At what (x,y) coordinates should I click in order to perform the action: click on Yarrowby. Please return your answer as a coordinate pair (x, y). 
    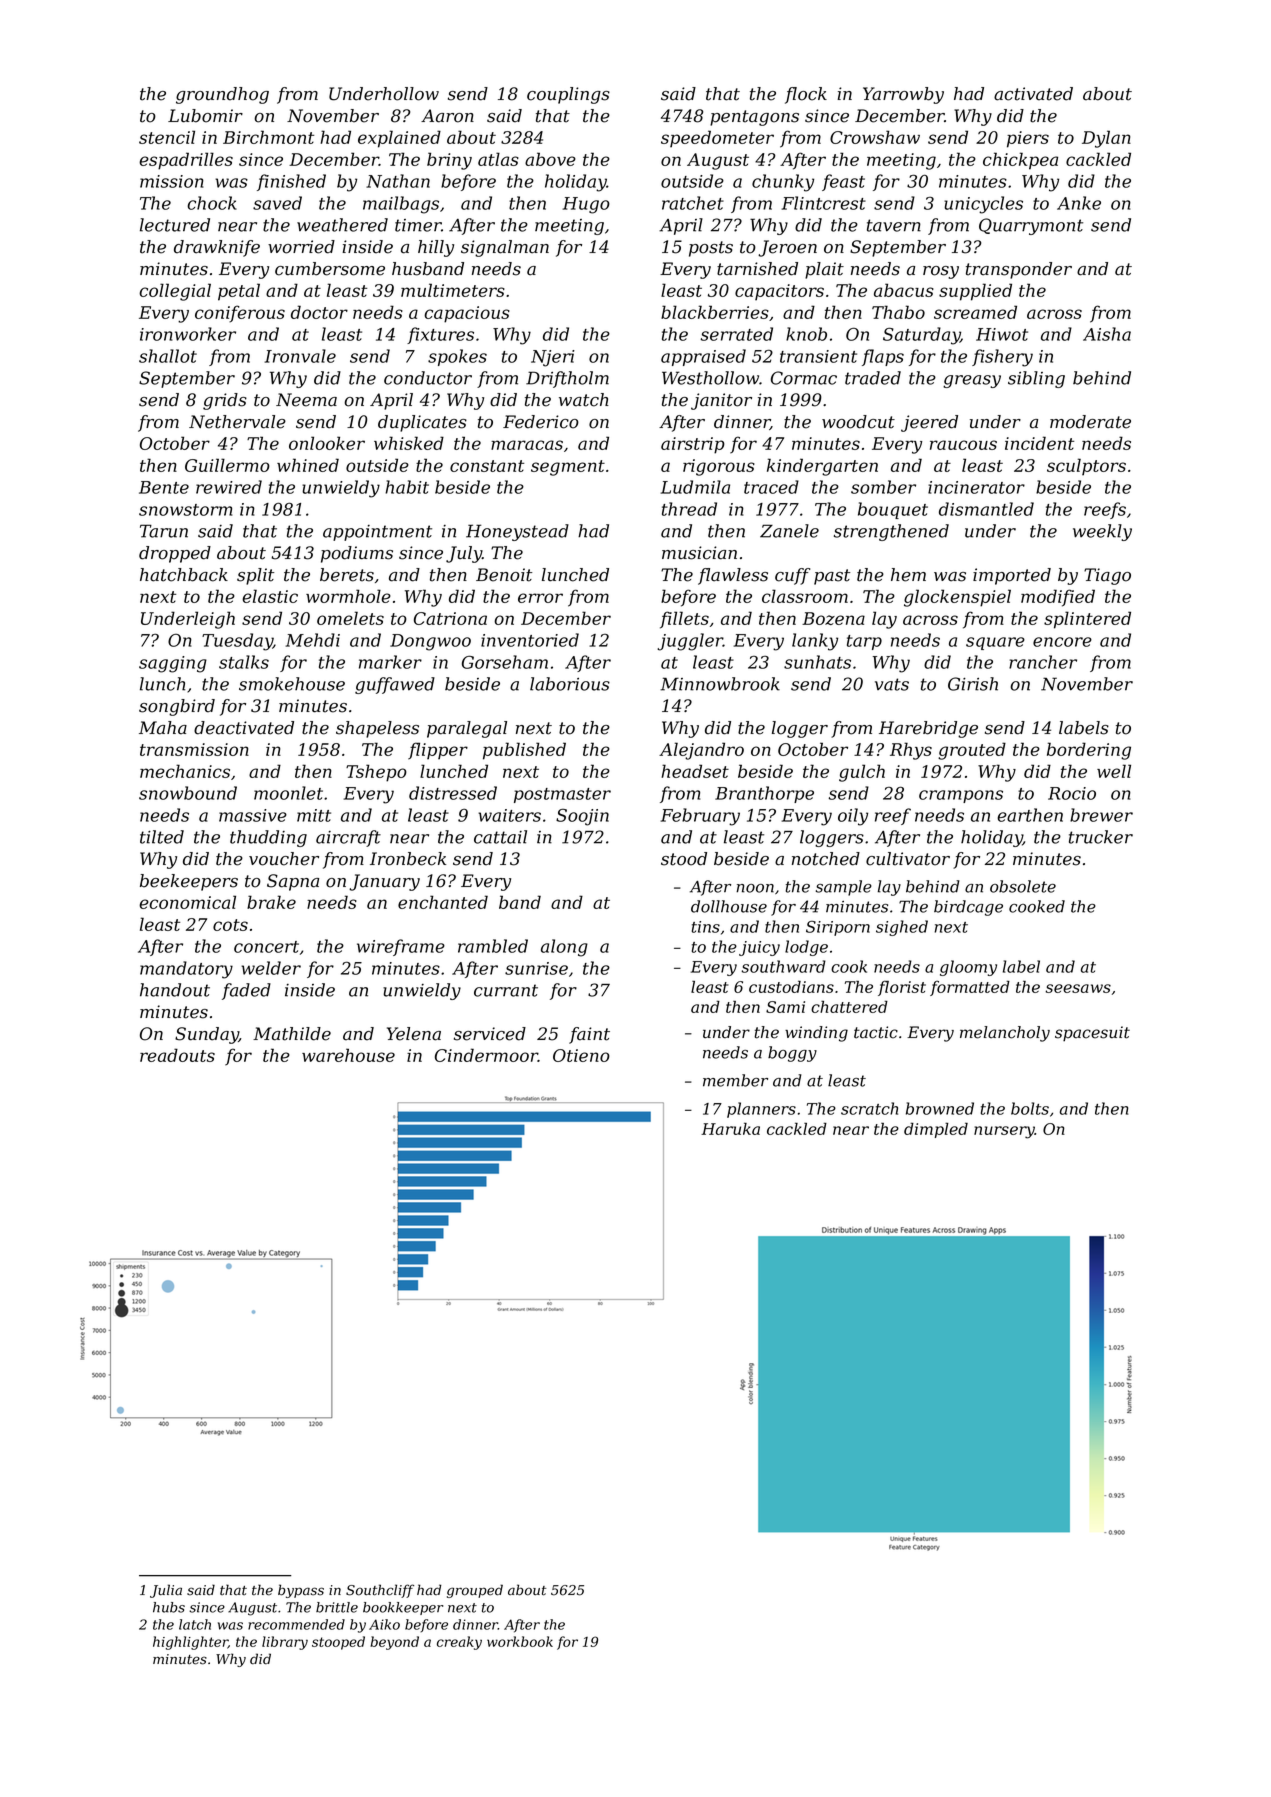
    Looking at the image, I should click on (903, 95).
